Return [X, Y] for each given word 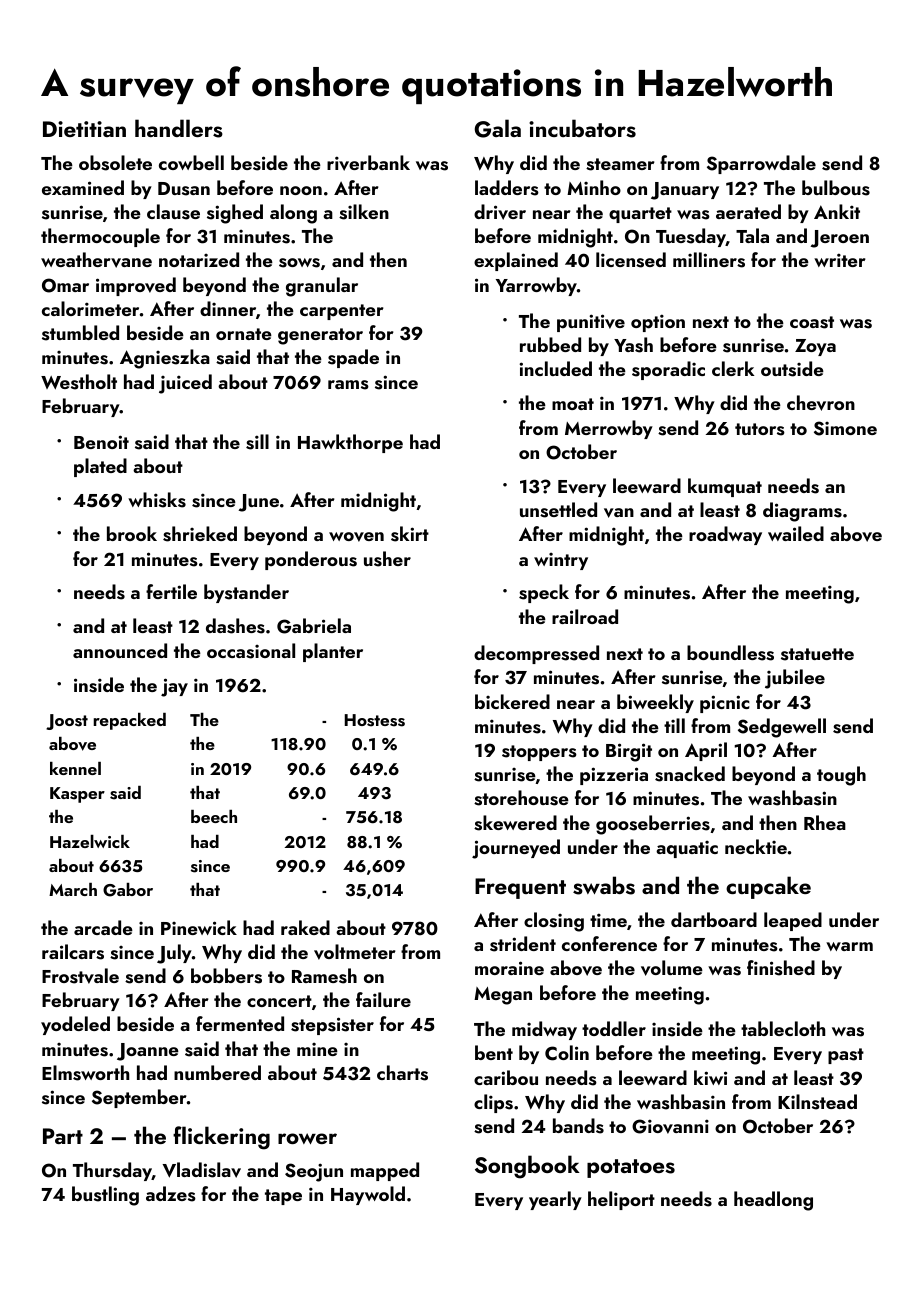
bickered [512, 701]
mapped [385, 1171]
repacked [129, 721]
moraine [509, 968]
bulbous [836, 188]
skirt [410, 534]
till [674, 725]
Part [63, 1136]
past [846, 1056]
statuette [817, 654]
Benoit [101, 442]
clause [173, 212]
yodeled [75, 1025]
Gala [498, 128]
